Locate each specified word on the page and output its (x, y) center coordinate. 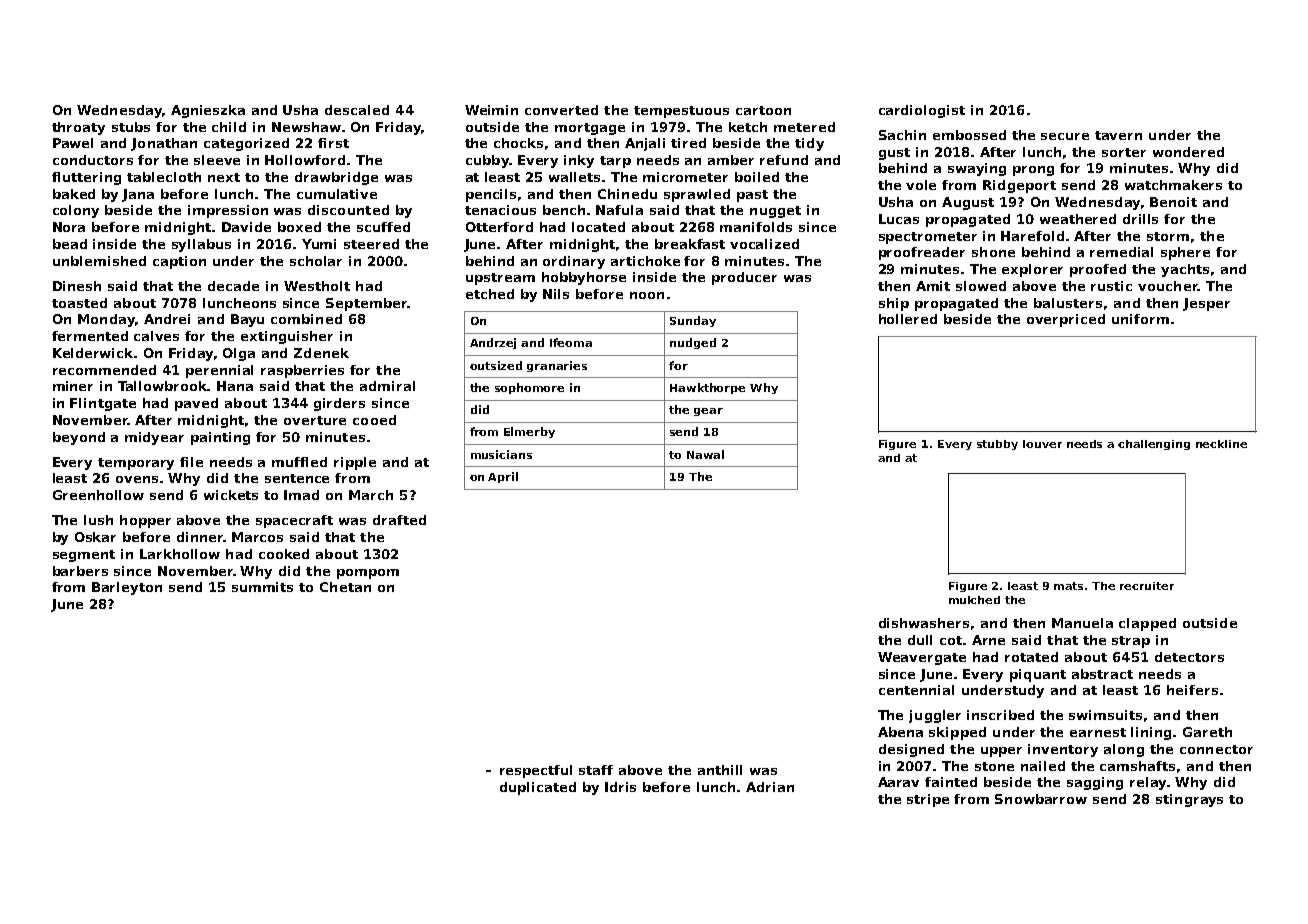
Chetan (345, 587)
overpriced (1066, 320)
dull (920, 640)
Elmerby (529, 432)
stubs (131, 127)
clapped (1147, 624)
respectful (536, 771)
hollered (908, 319)
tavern (1118, 135)
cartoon (763, 110)
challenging (1154, 445)
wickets (231, 495)
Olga (239, 354)
